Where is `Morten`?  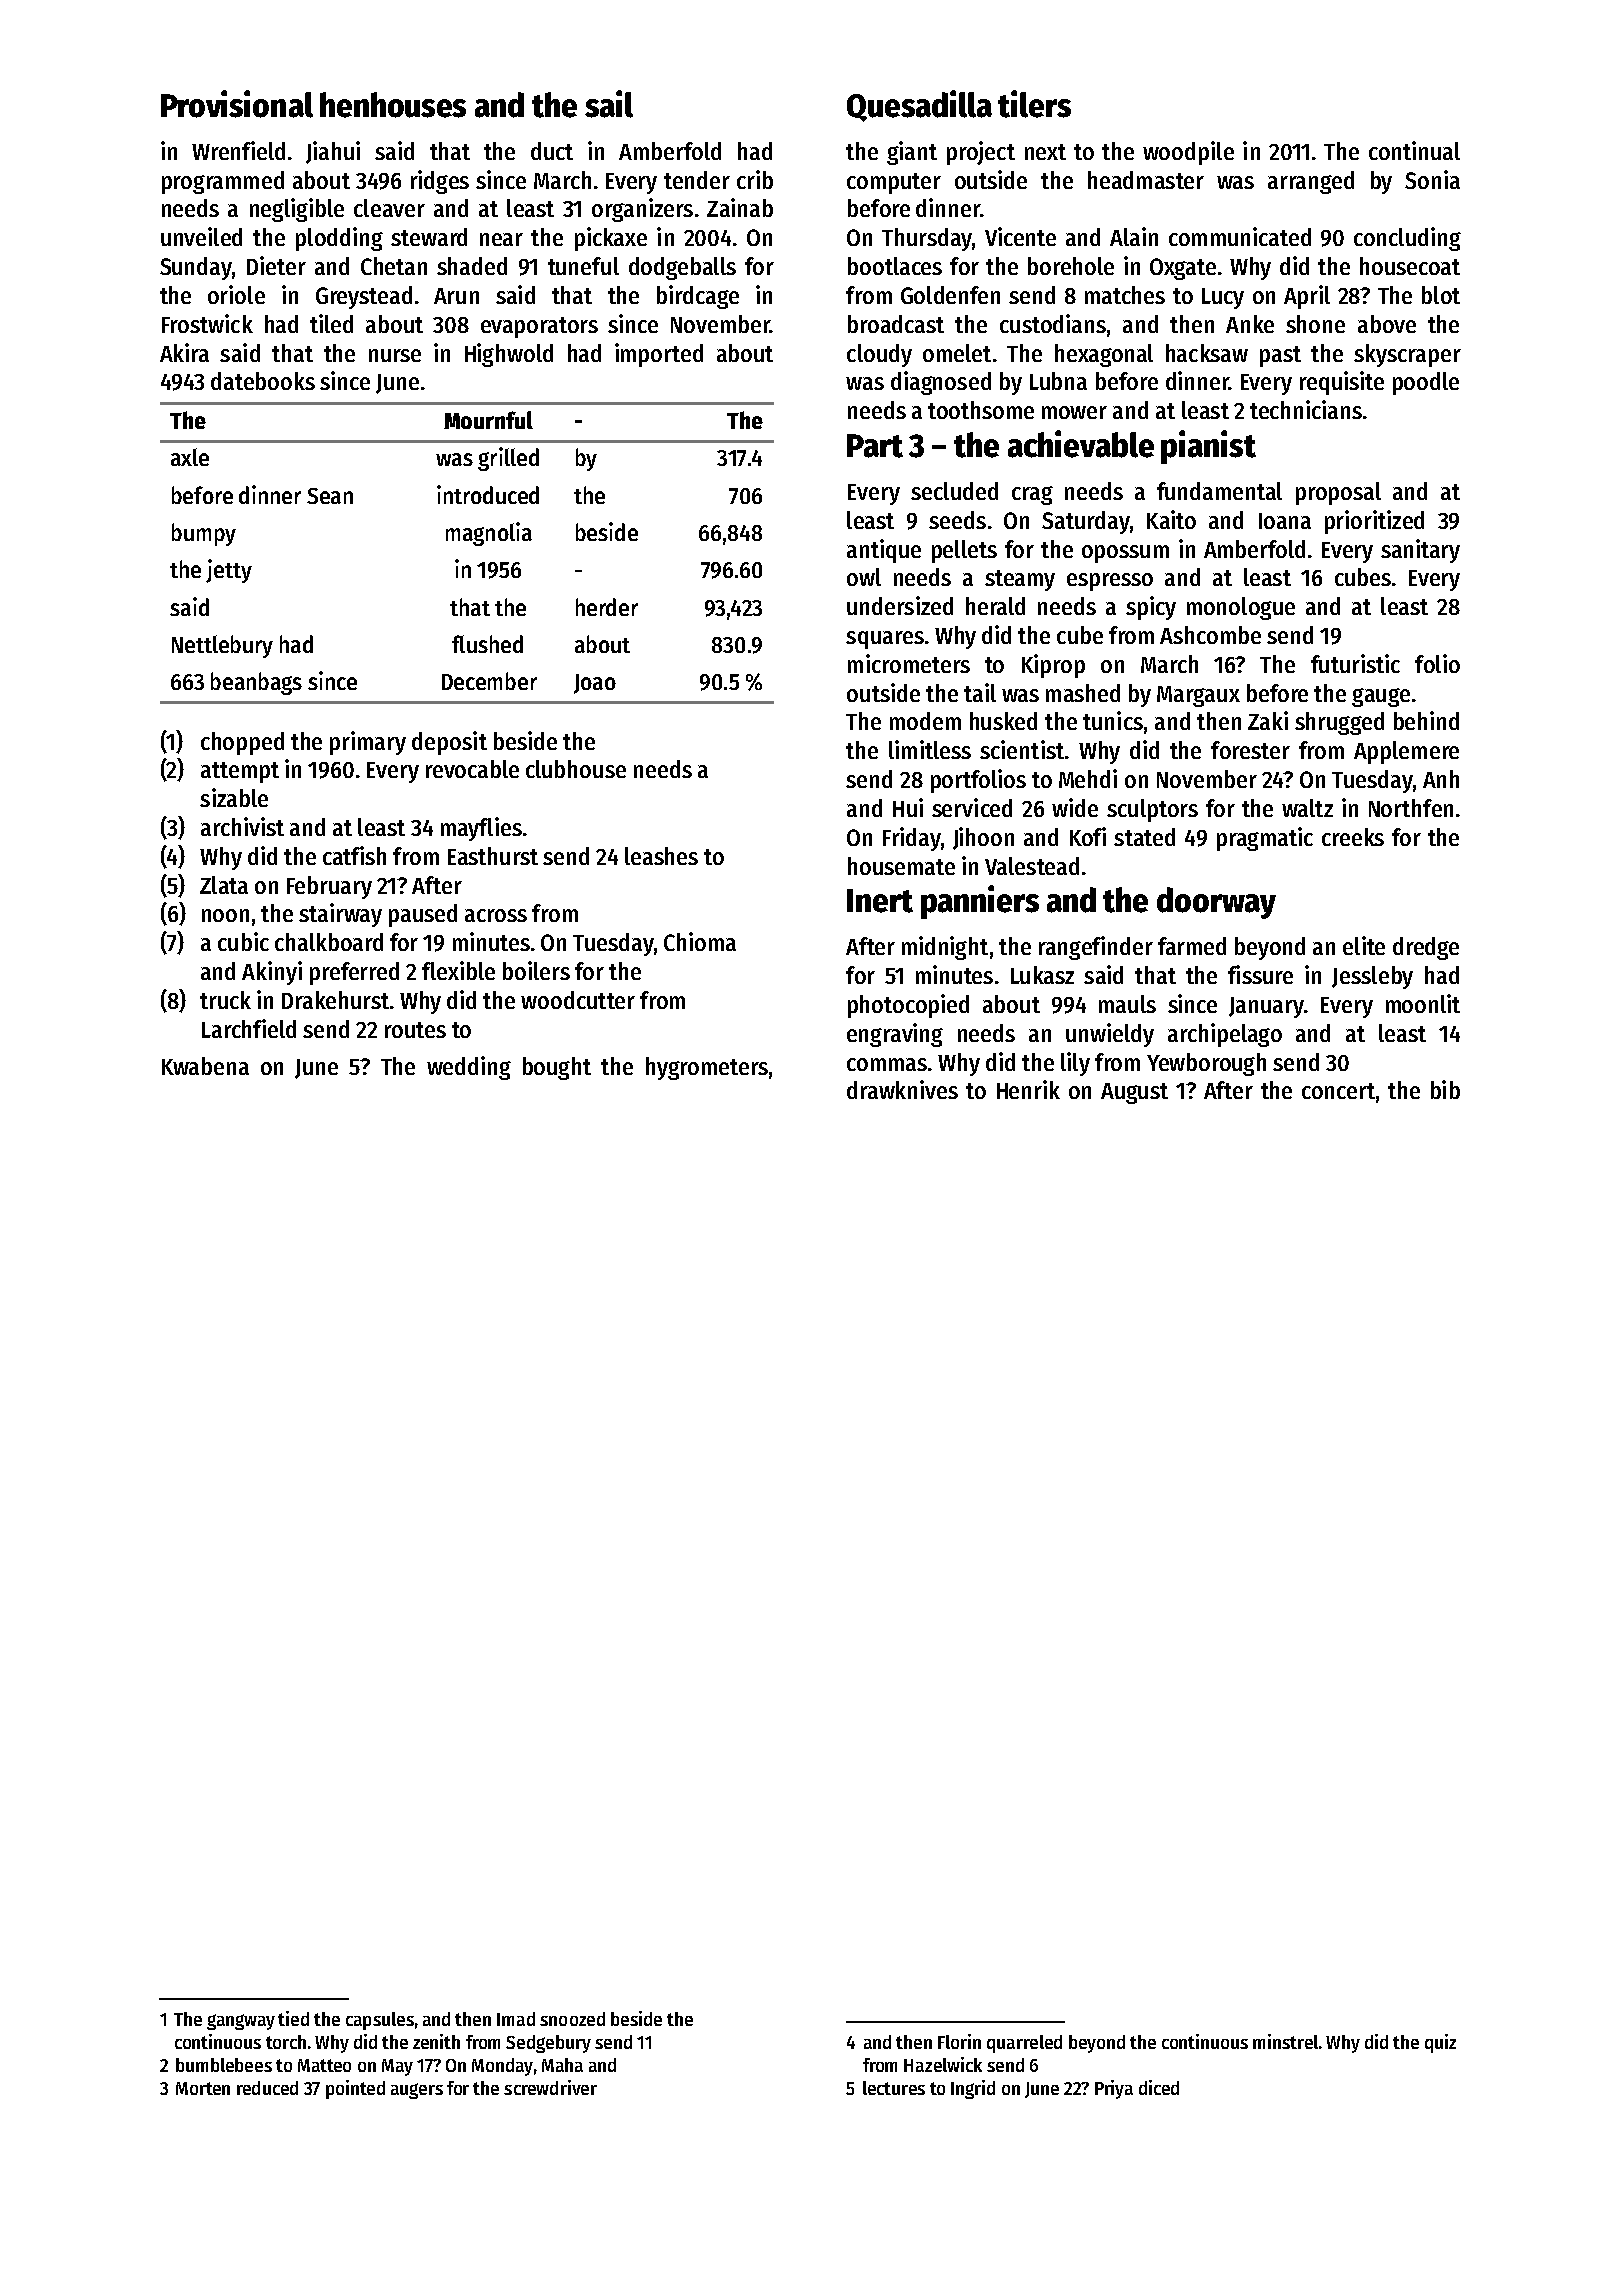
Morten is located at coordinates (203, 2088).
